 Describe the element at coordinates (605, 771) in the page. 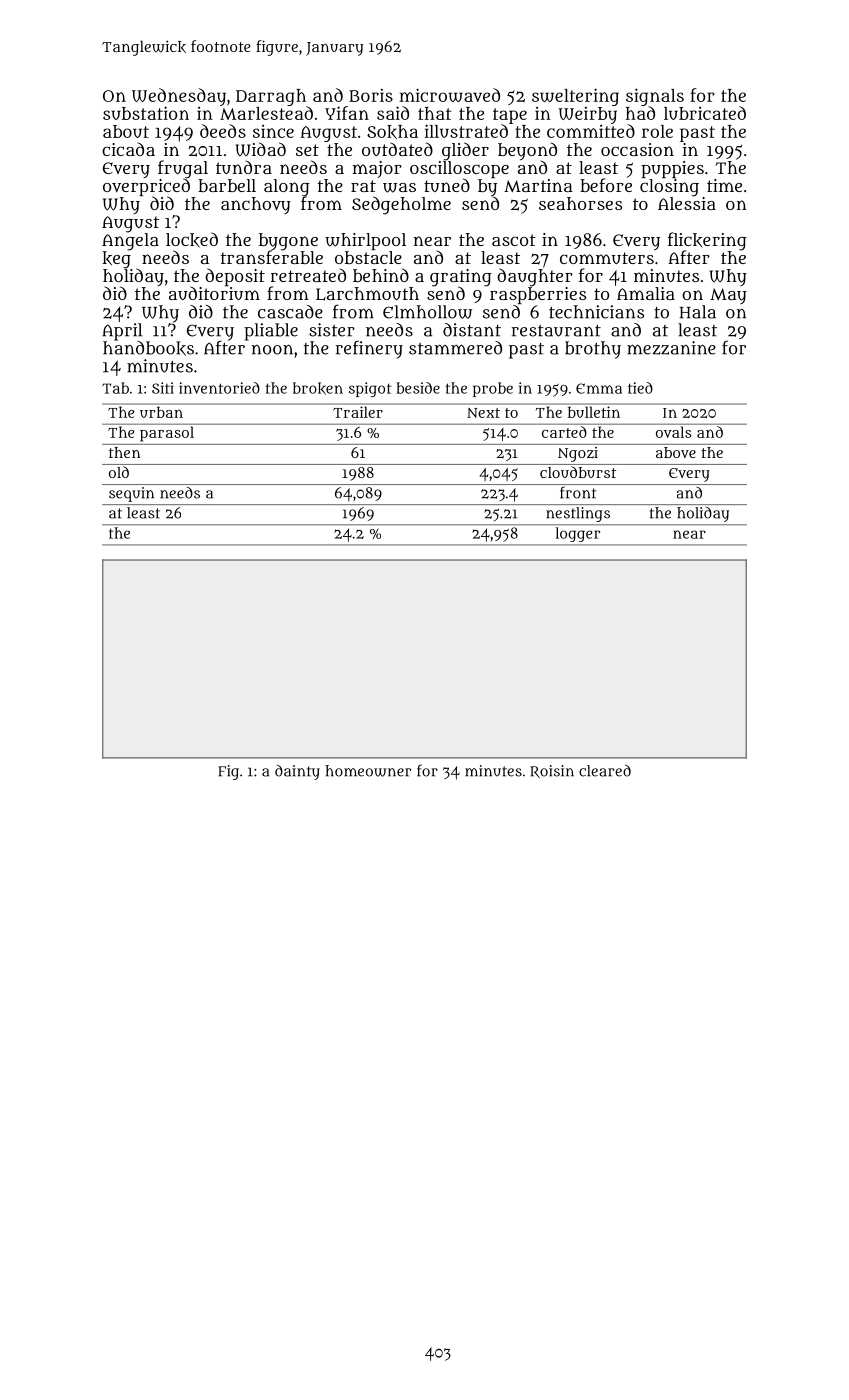

I see `cleared` at that location.
